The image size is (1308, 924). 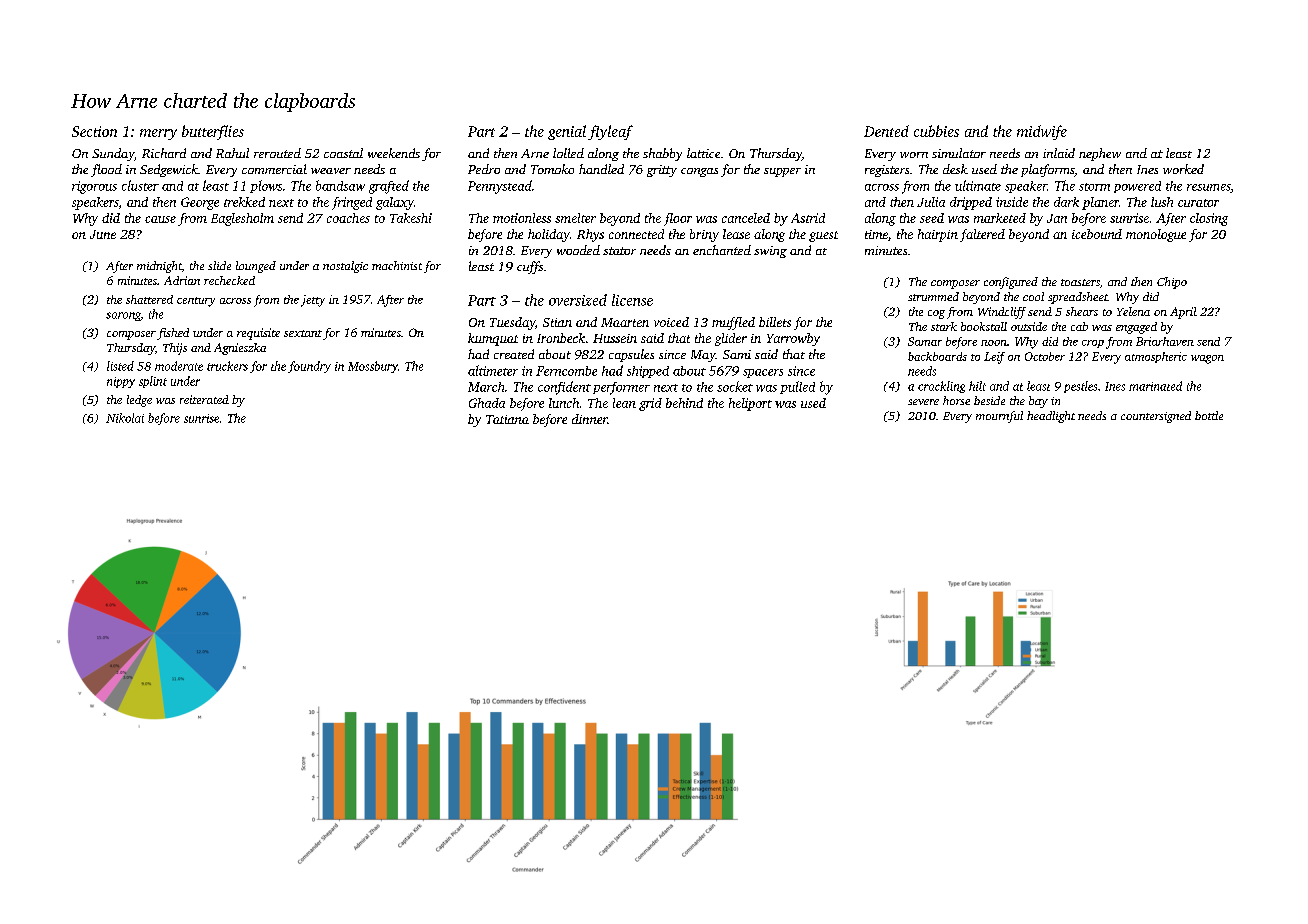 I want to click on crackling, so click(x=941, y=387).
